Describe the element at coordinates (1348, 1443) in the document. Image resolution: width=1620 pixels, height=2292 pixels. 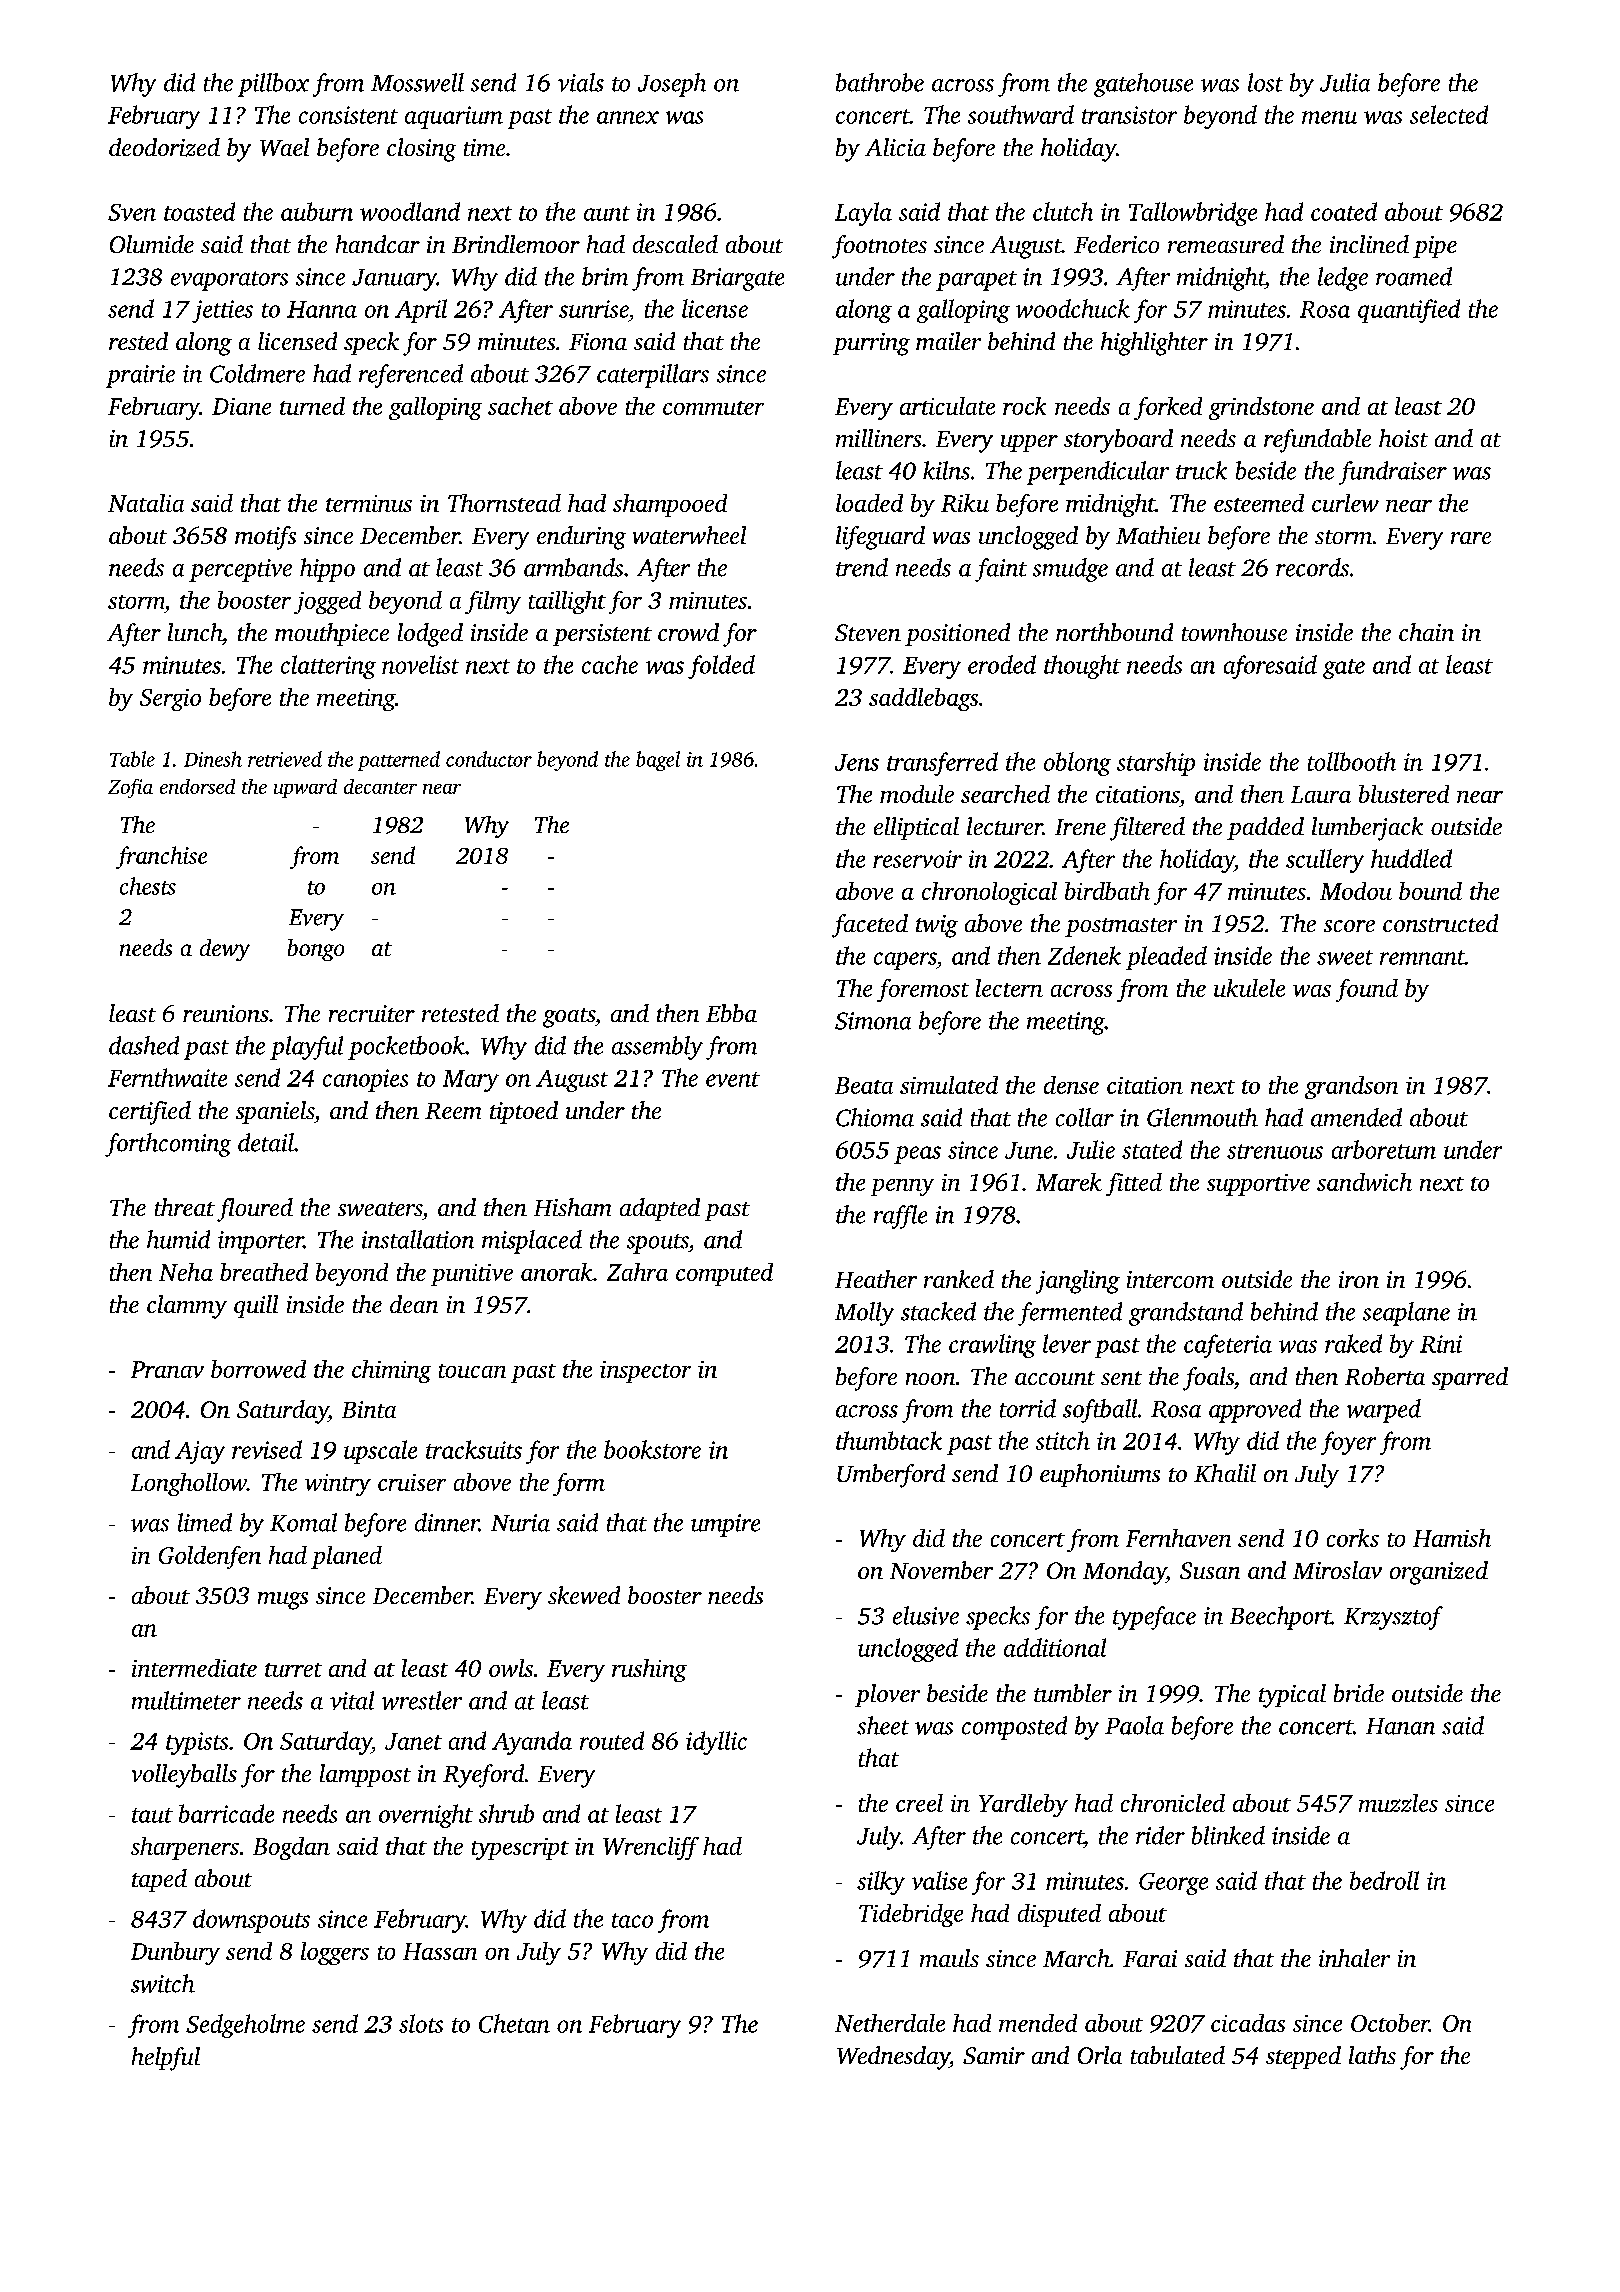
I see `foyer` at that location.
